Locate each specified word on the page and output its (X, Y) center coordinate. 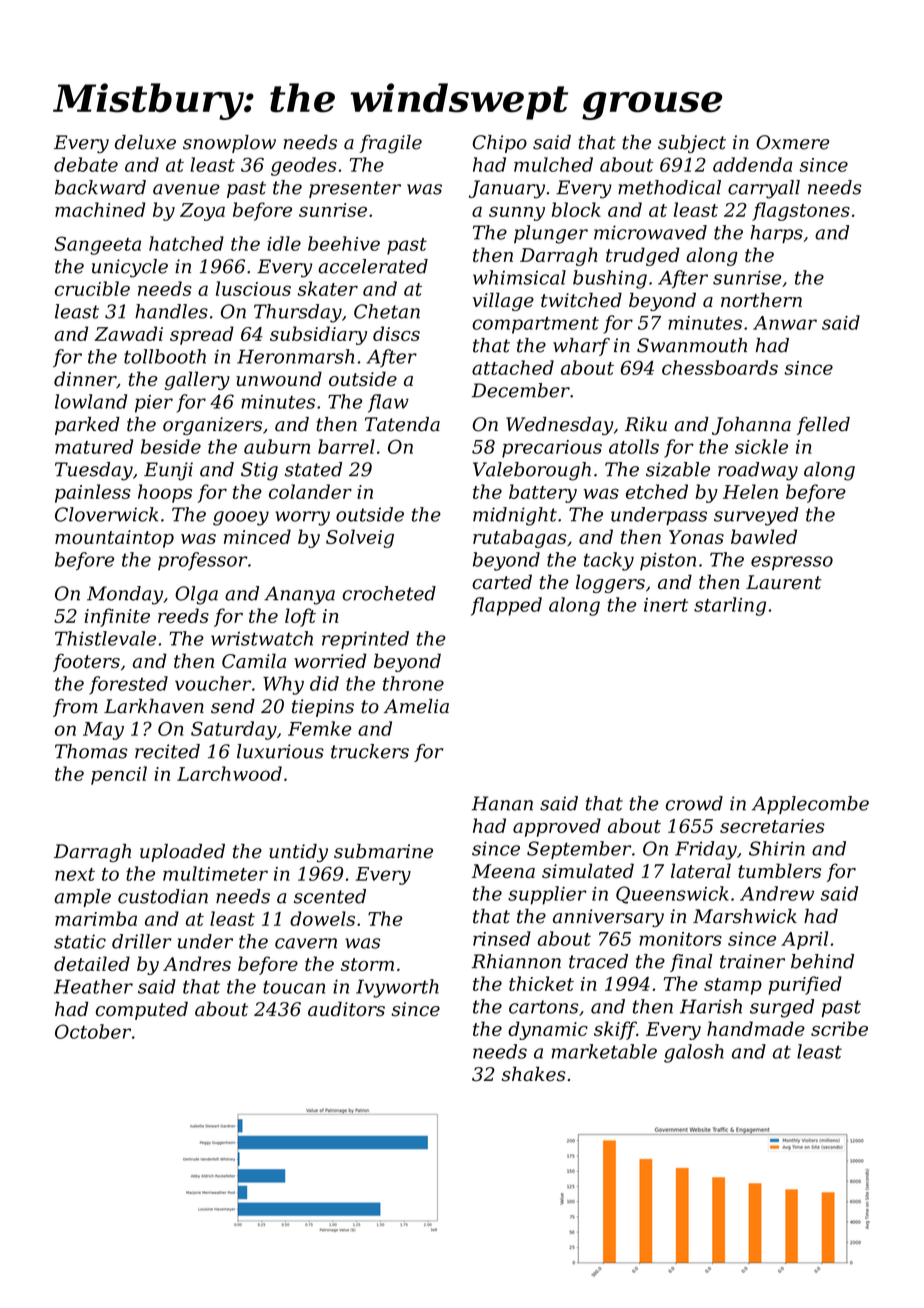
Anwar (785, 323)
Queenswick (672, 895)
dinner (85, 379)
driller (142, 941)
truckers (370, 751)
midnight (515, 516)
